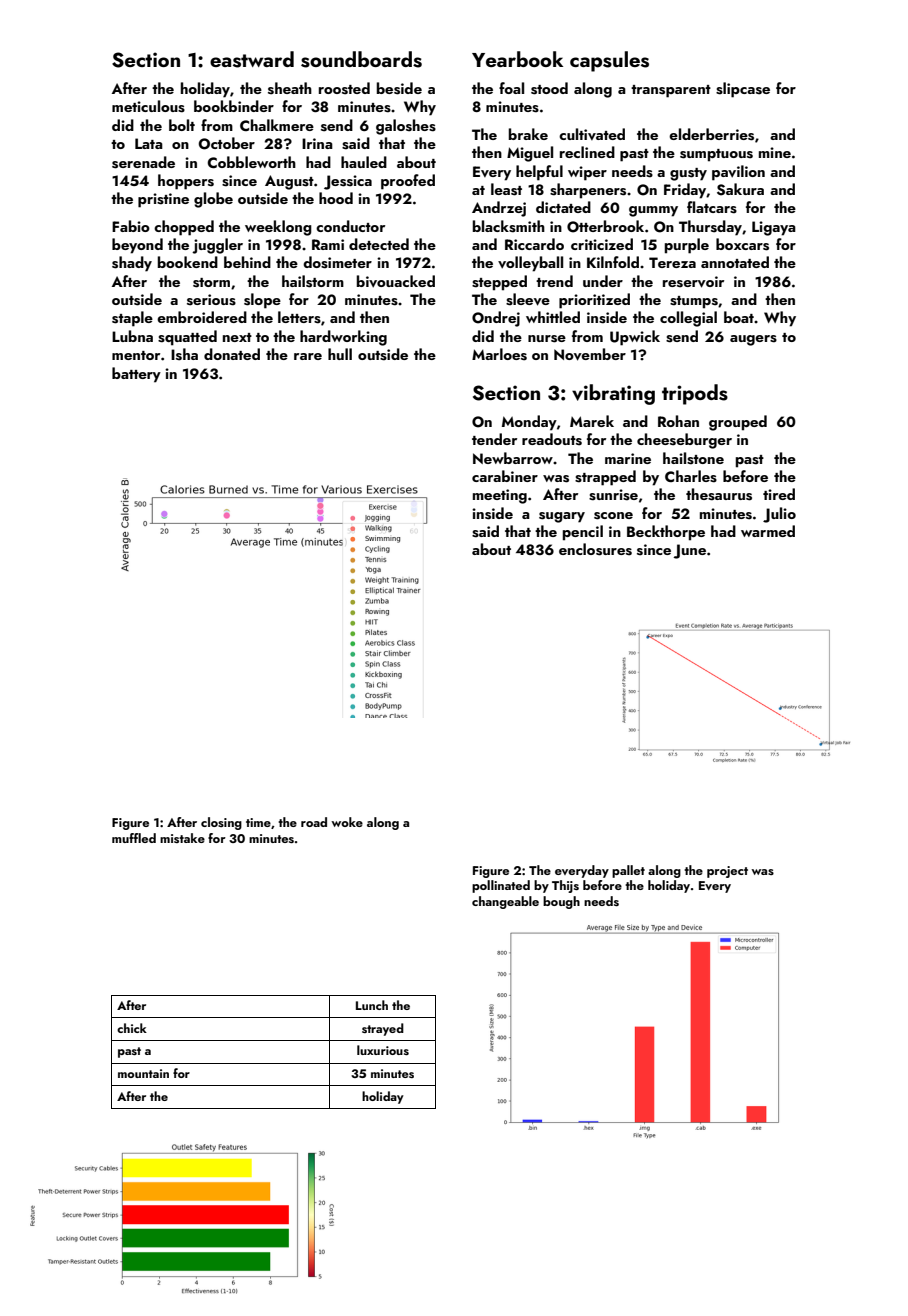  I want to click on closing, so click(221, 823).
